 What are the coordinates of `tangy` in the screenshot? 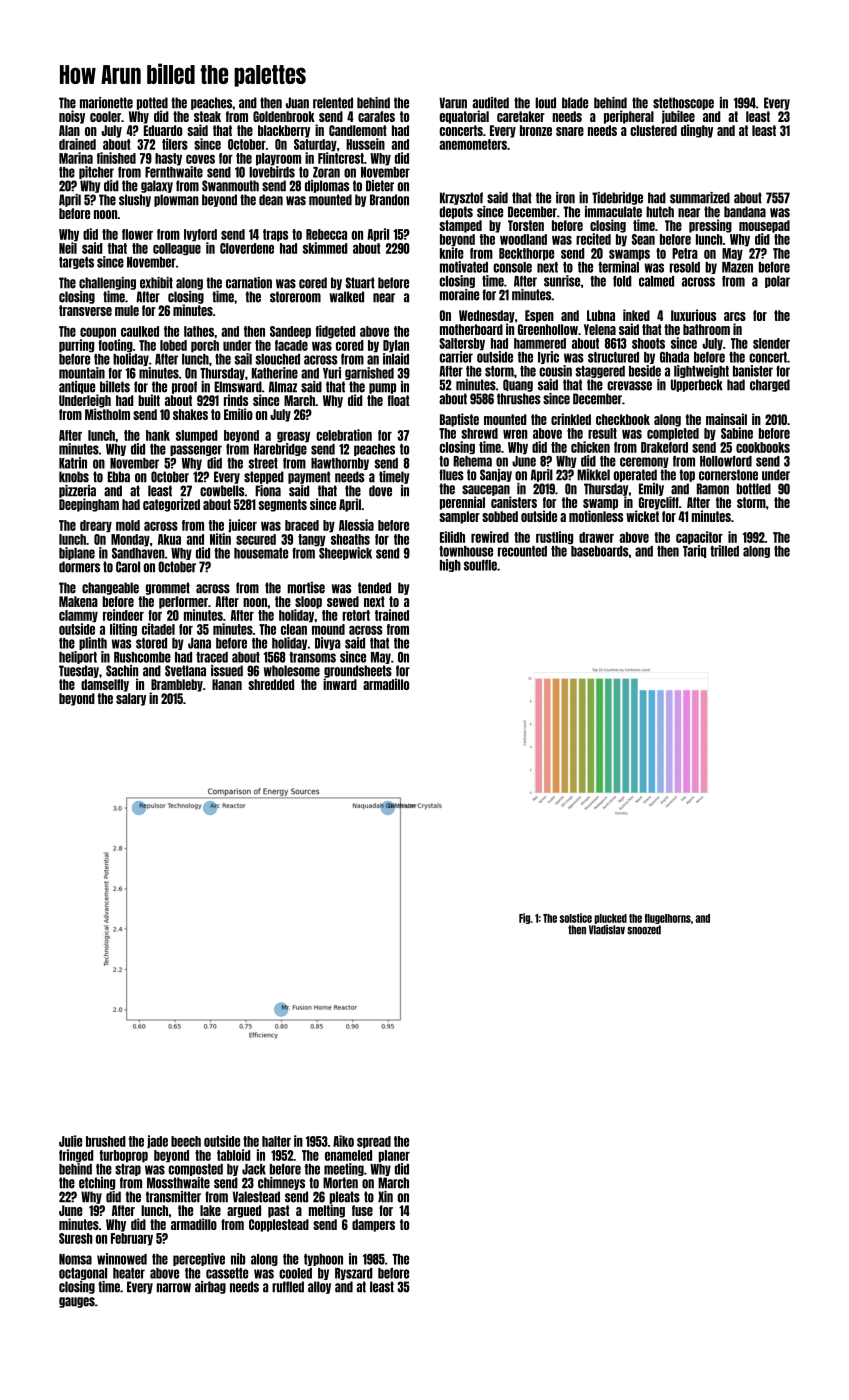 It's located at (312, 540).
